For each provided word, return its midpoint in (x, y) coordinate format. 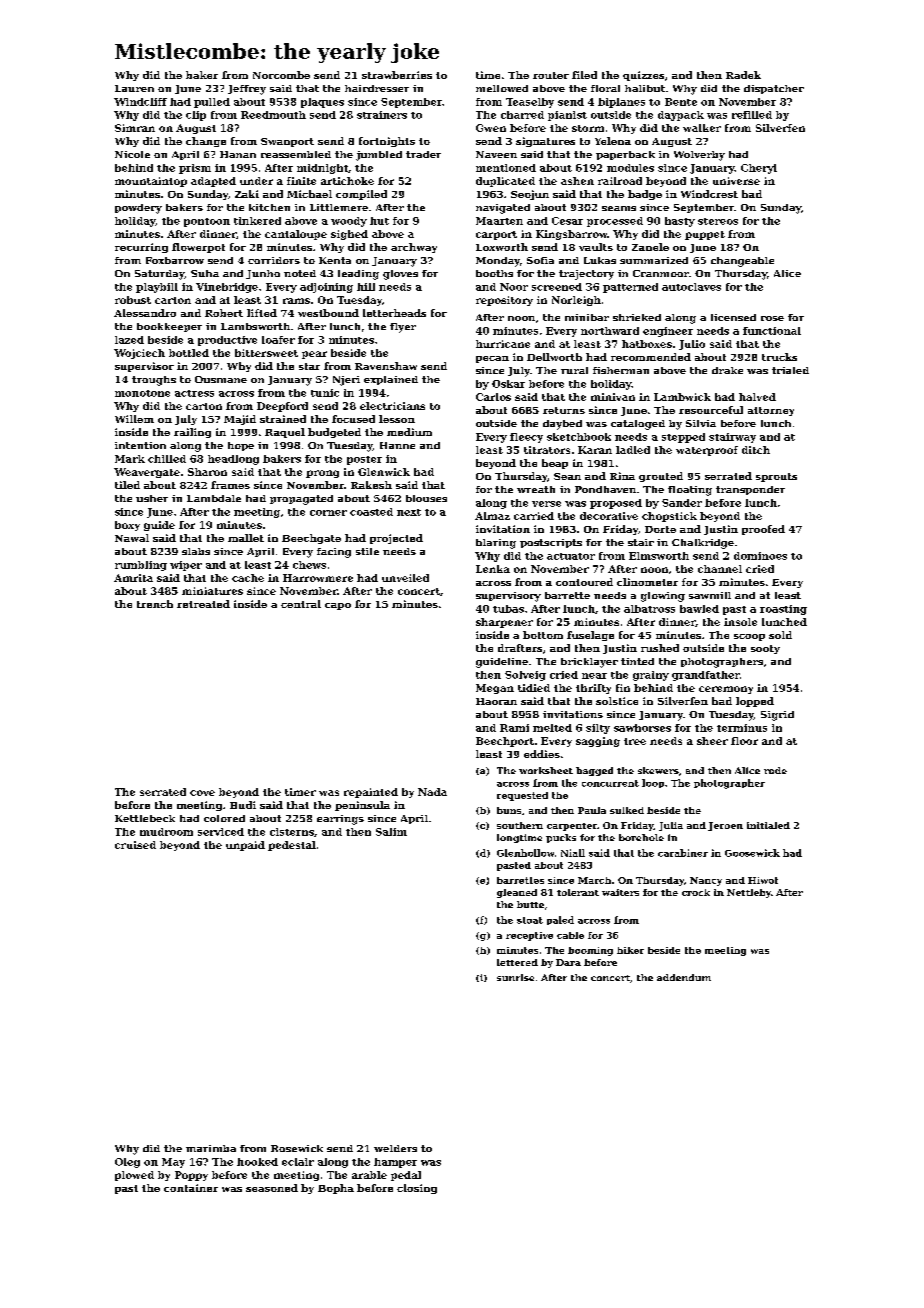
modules (630, 168)
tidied (534, 688)
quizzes (643, 76)
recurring (141, 248)
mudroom (166, 832)
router (551, 75)
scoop (749, 637)
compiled (361, 195)
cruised (135, 845)
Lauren (134, 88)
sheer (712, 741)
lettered (517, 962)
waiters (620, 892)
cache (248, 578)
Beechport (505, 742)
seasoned (272, 1188)
